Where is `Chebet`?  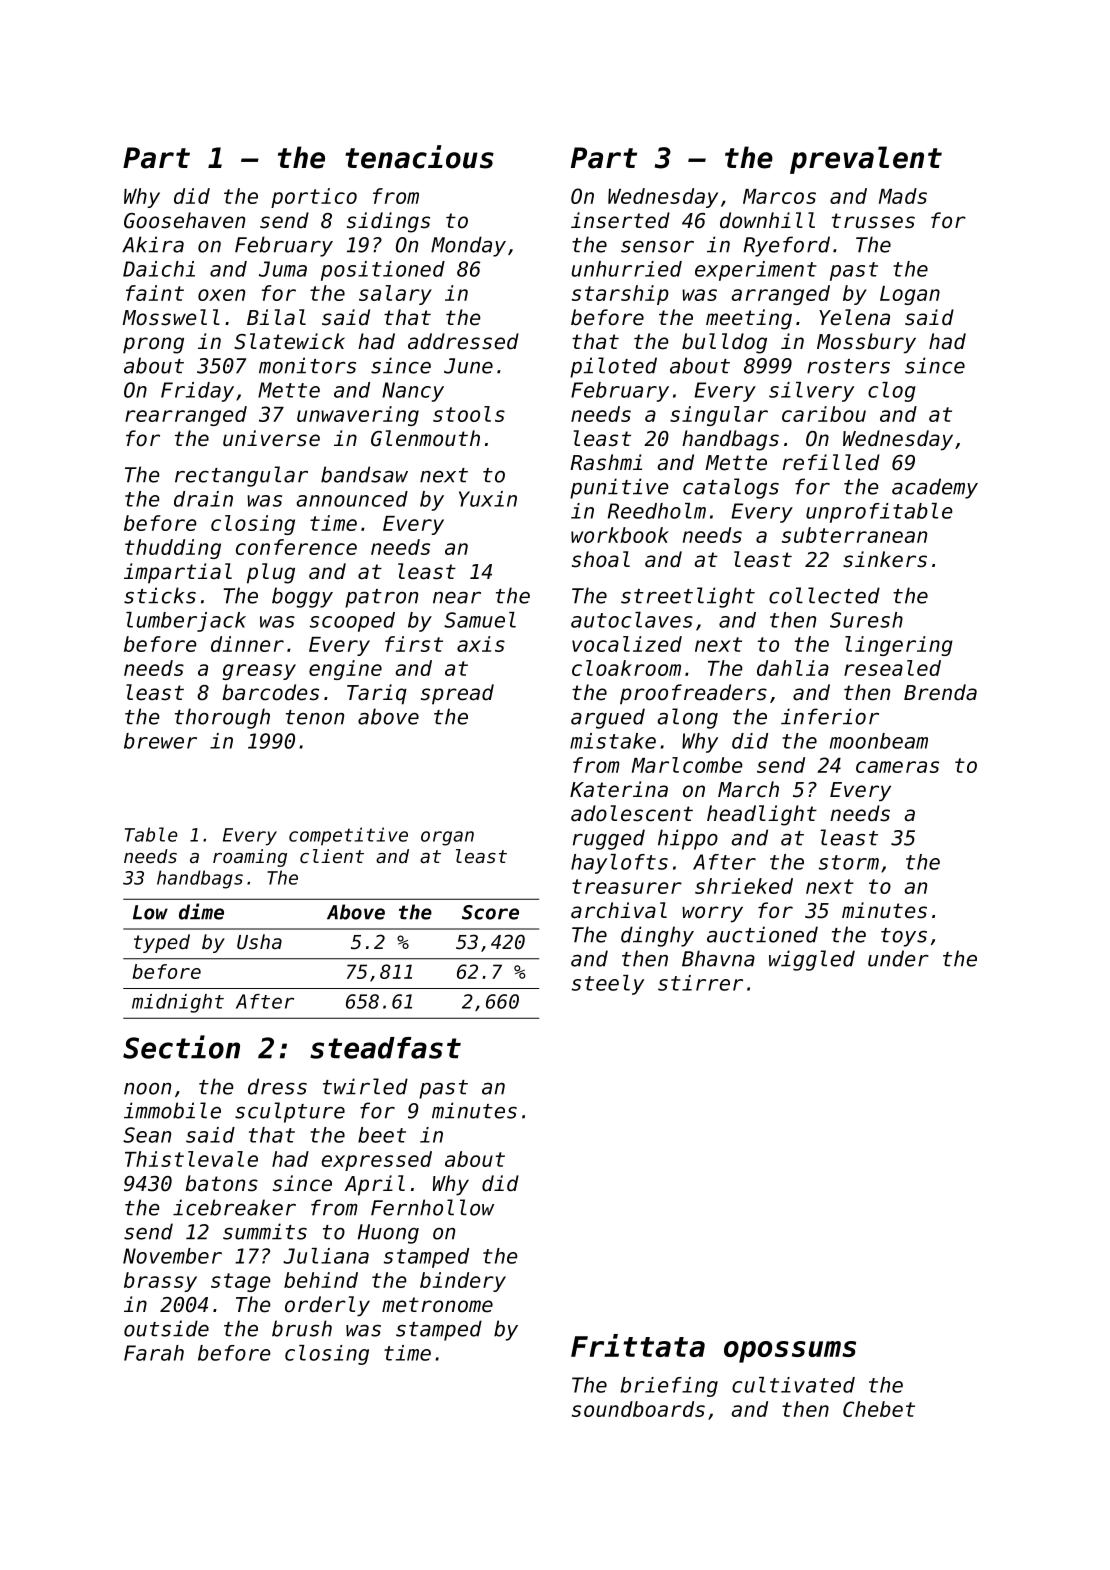
Chebet is located at coordinates (879, 1409).
